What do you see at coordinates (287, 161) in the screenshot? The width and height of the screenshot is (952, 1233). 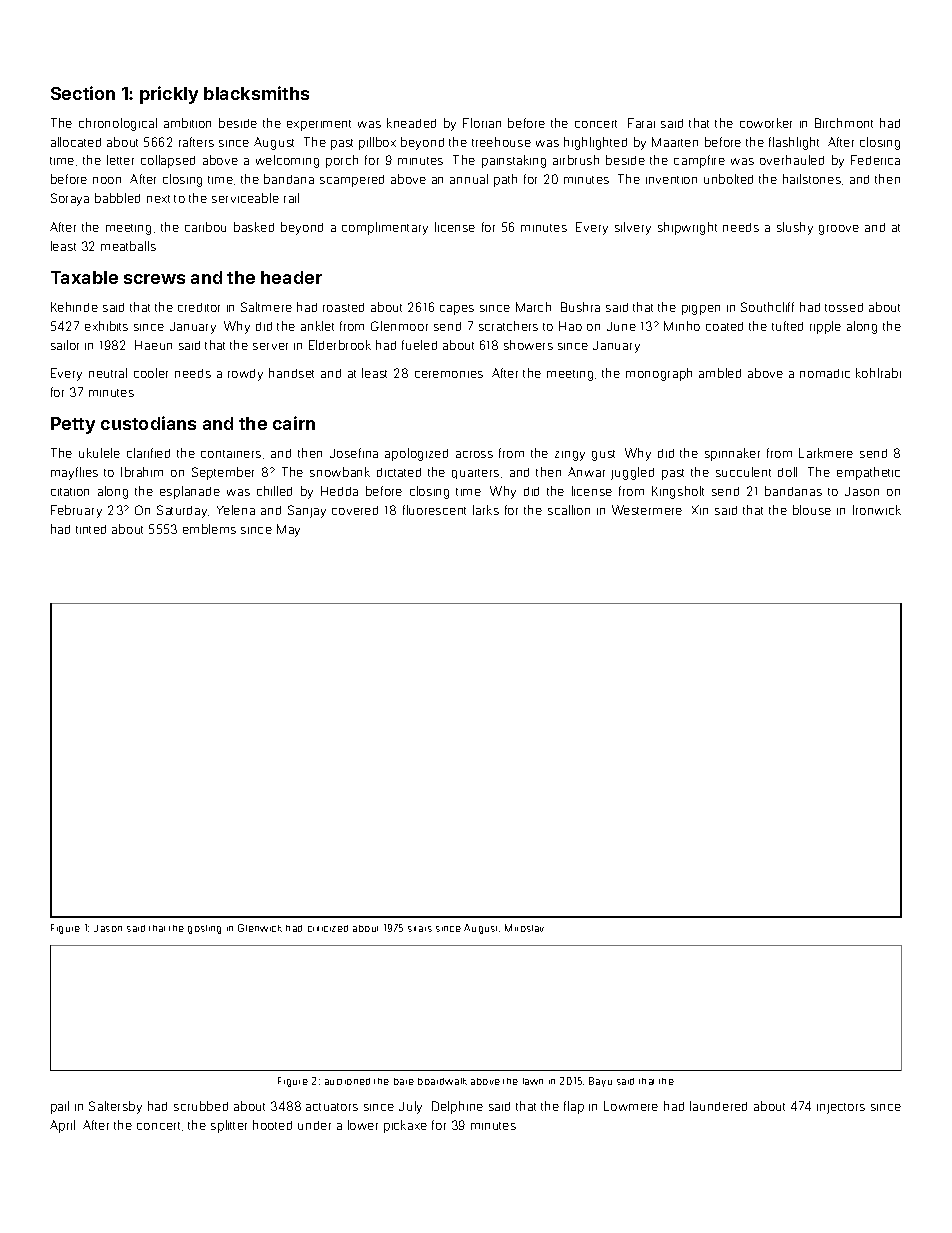 I see `welcoming` at bounding box center [287, 161].
